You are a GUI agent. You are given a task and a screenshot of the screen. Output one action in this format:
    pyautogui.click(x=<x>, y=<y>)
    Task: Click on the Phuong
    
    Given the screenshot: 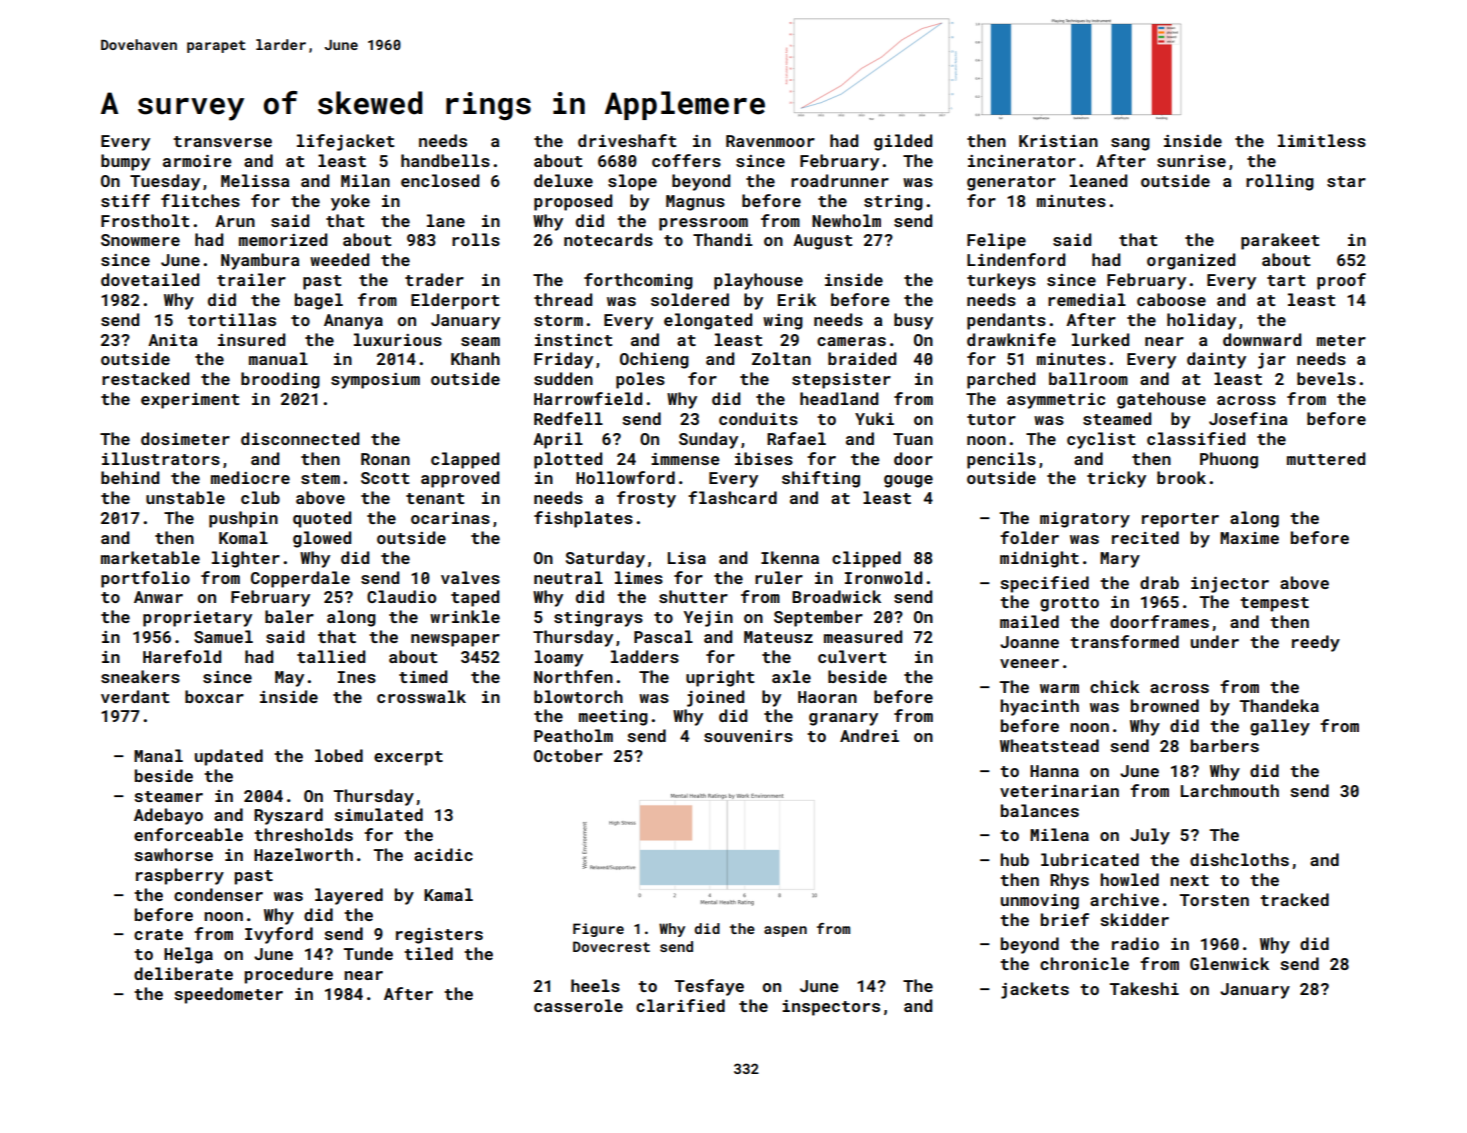 What is the action you would take?
    pyautogui.click(x=1229, y=460)
